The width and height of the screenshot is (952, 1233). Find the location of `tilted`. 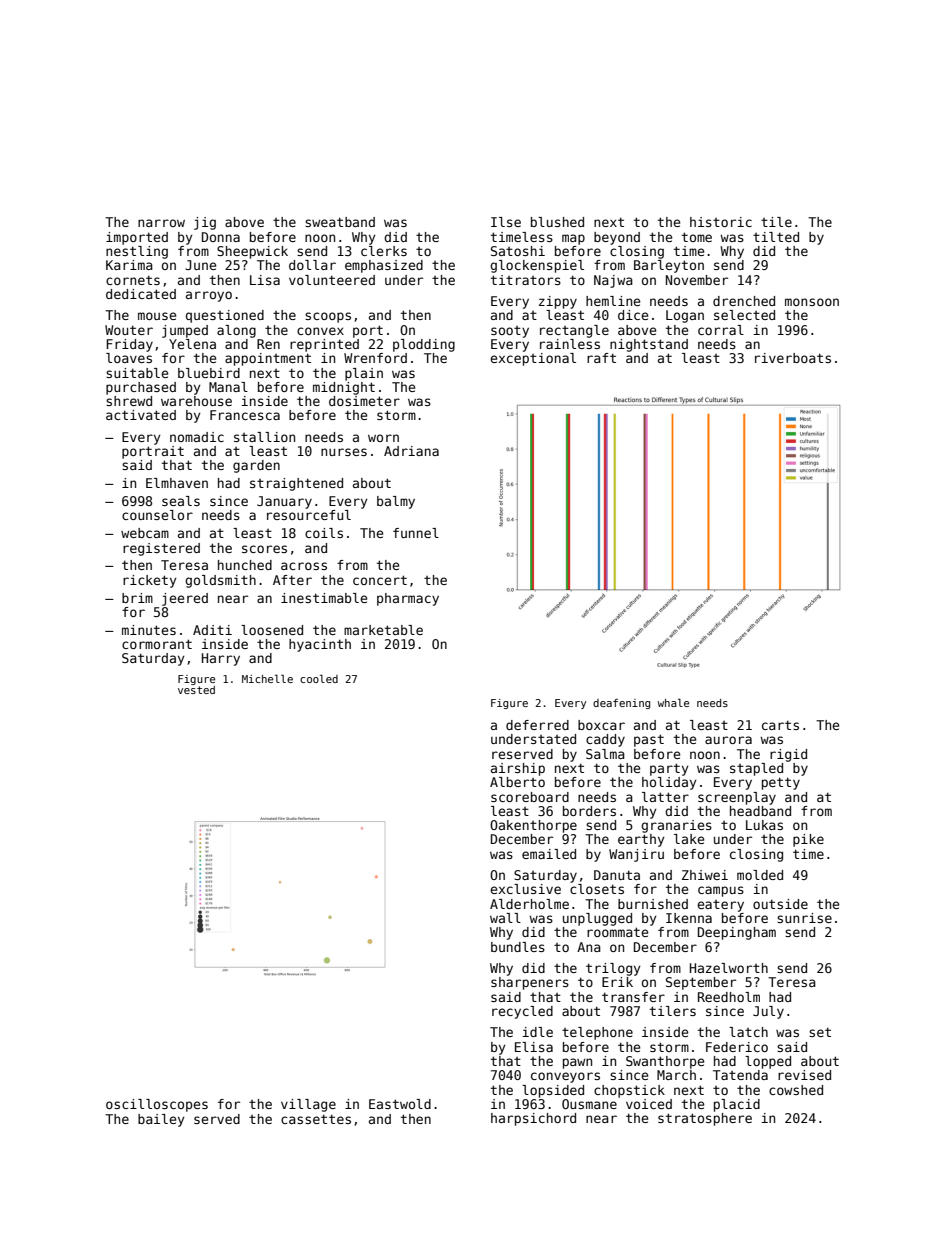

tilted is located at coordinates (776, 237).
